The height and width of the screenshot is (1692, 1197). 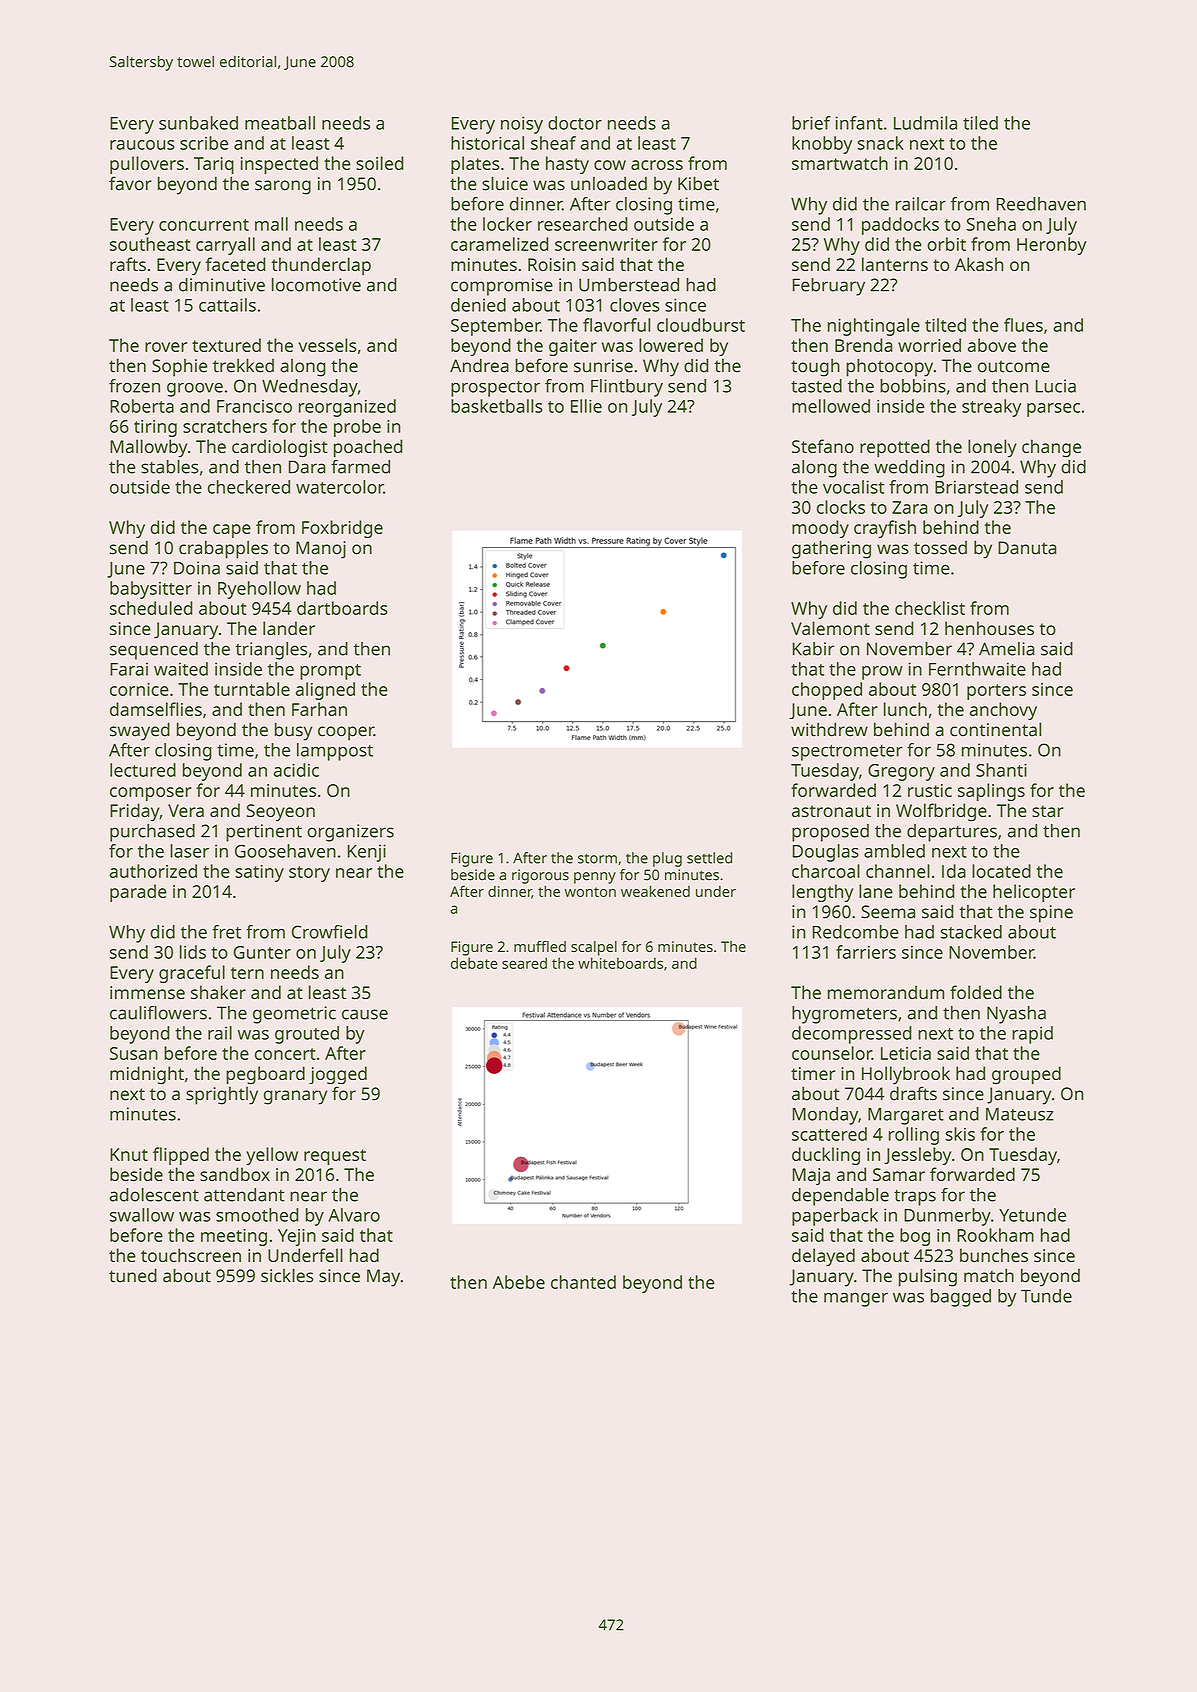 What do you see at coordinates (811, 123) in the screenshot?
I see `brief` at bounding box center [811, 123].
